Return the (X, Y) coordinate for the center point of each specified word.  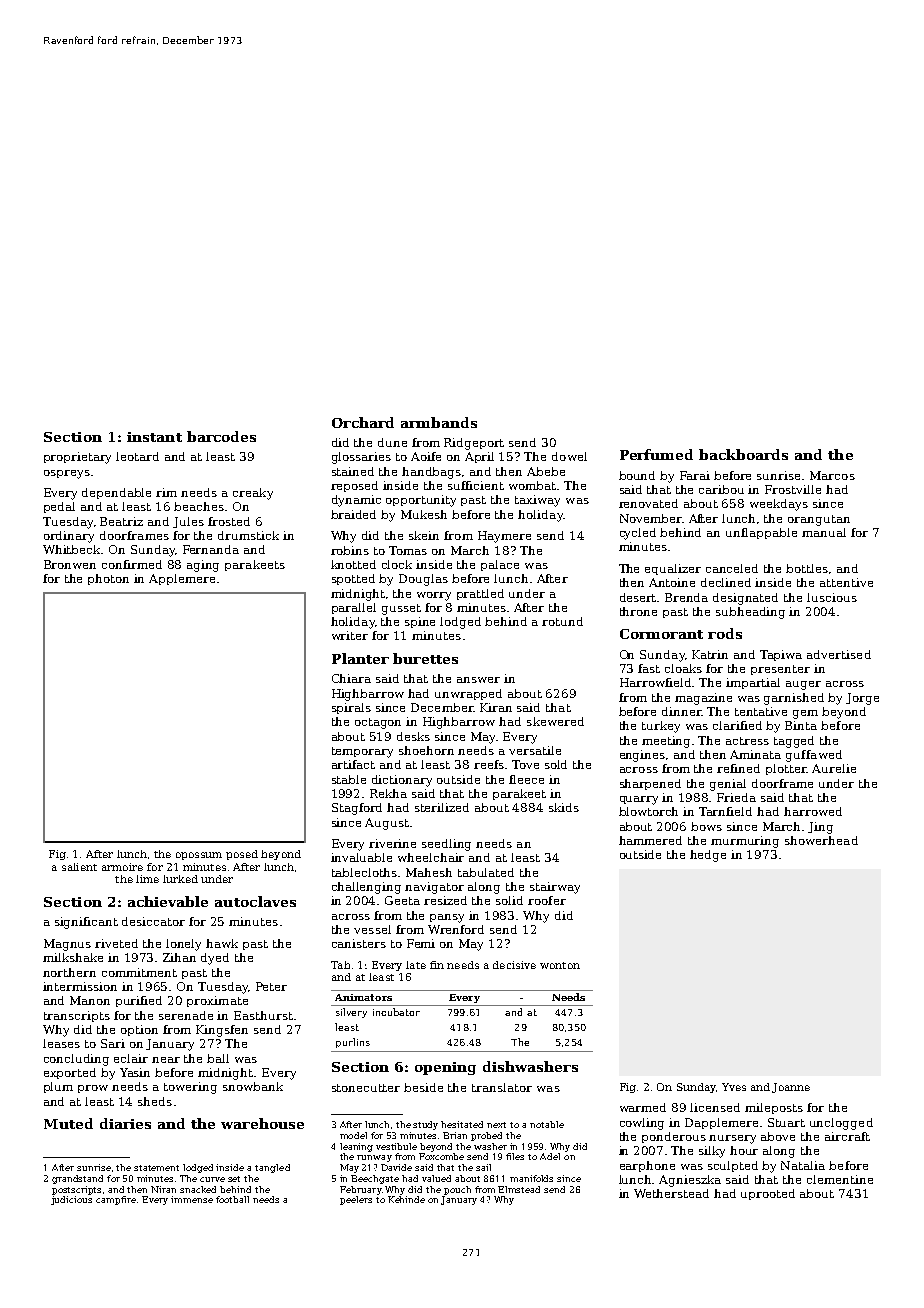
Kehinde (406, 1199)
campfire (116, 1200)
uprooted (768, 1194)
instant (154, 437)
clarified (737, 725)
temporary (362, 752)
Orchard (363, 422)
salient (79, 867)
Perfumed (656, 454)
